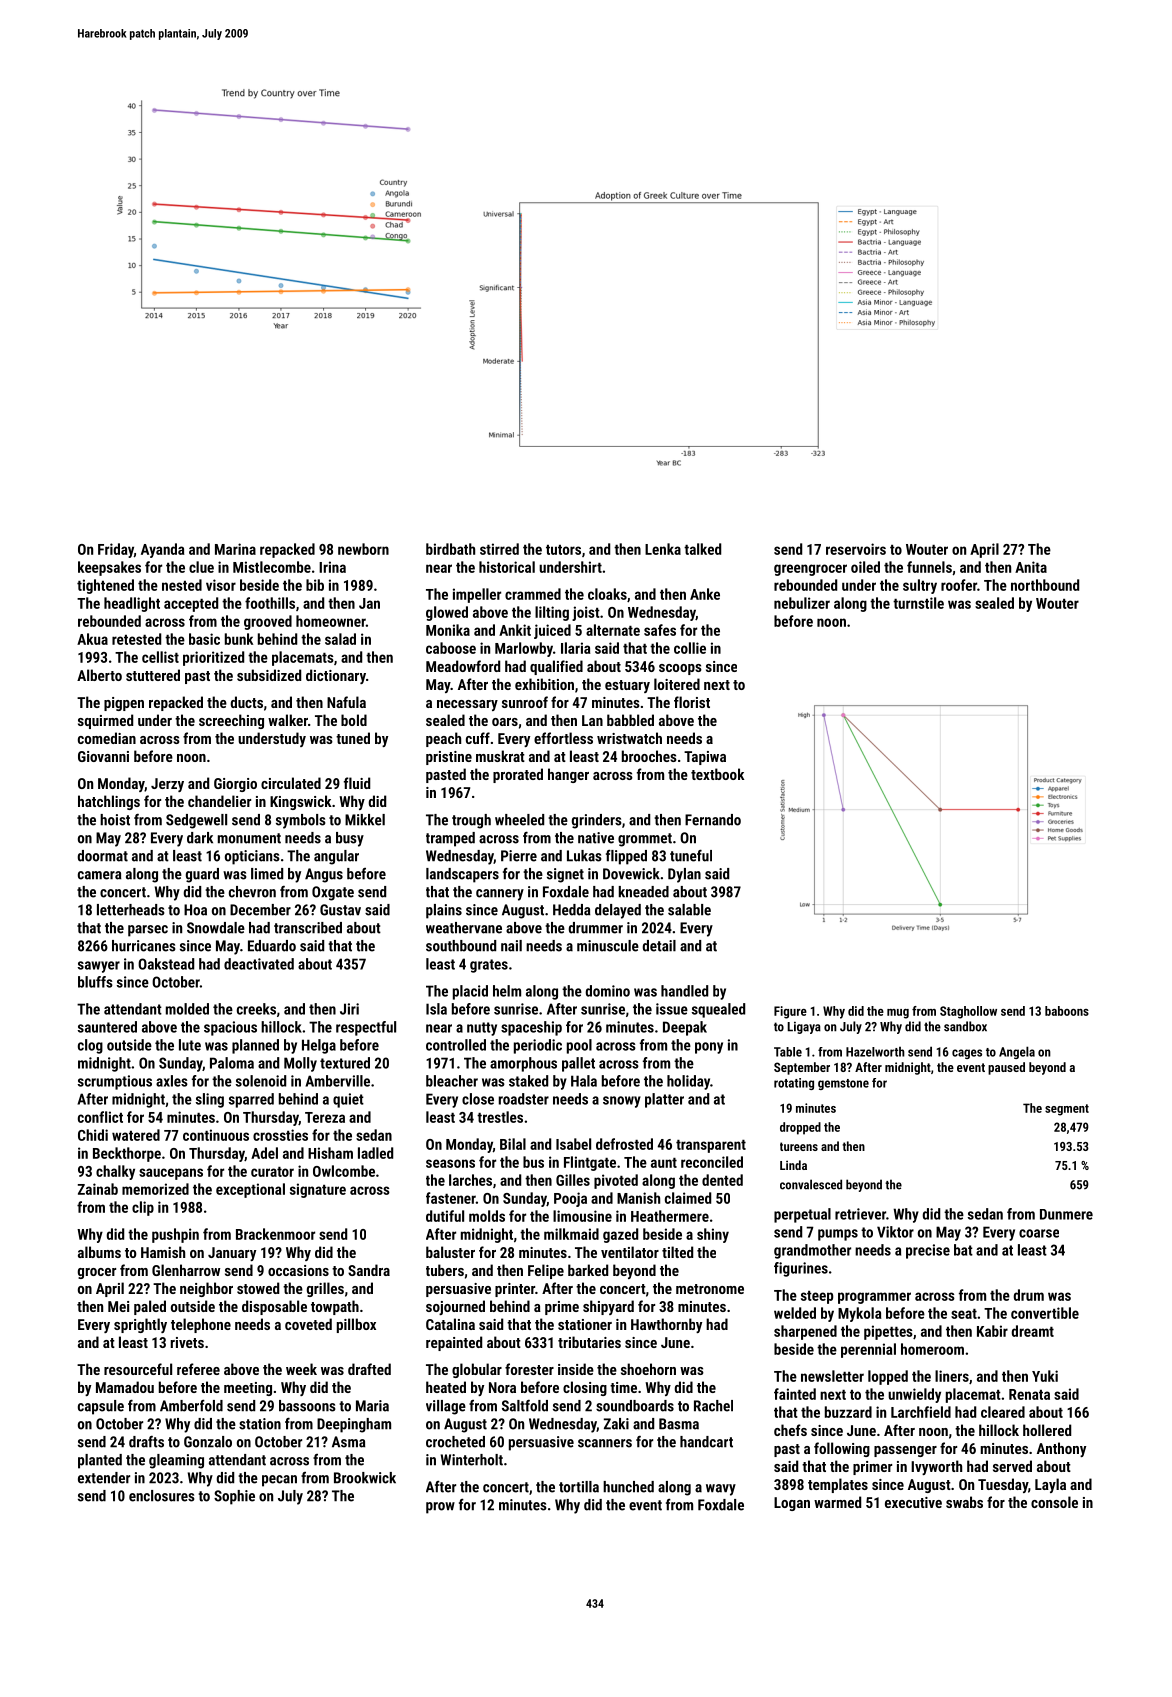  Describe the element at coordinates (456, 1045) in the image. I see `controlled` at that location.
